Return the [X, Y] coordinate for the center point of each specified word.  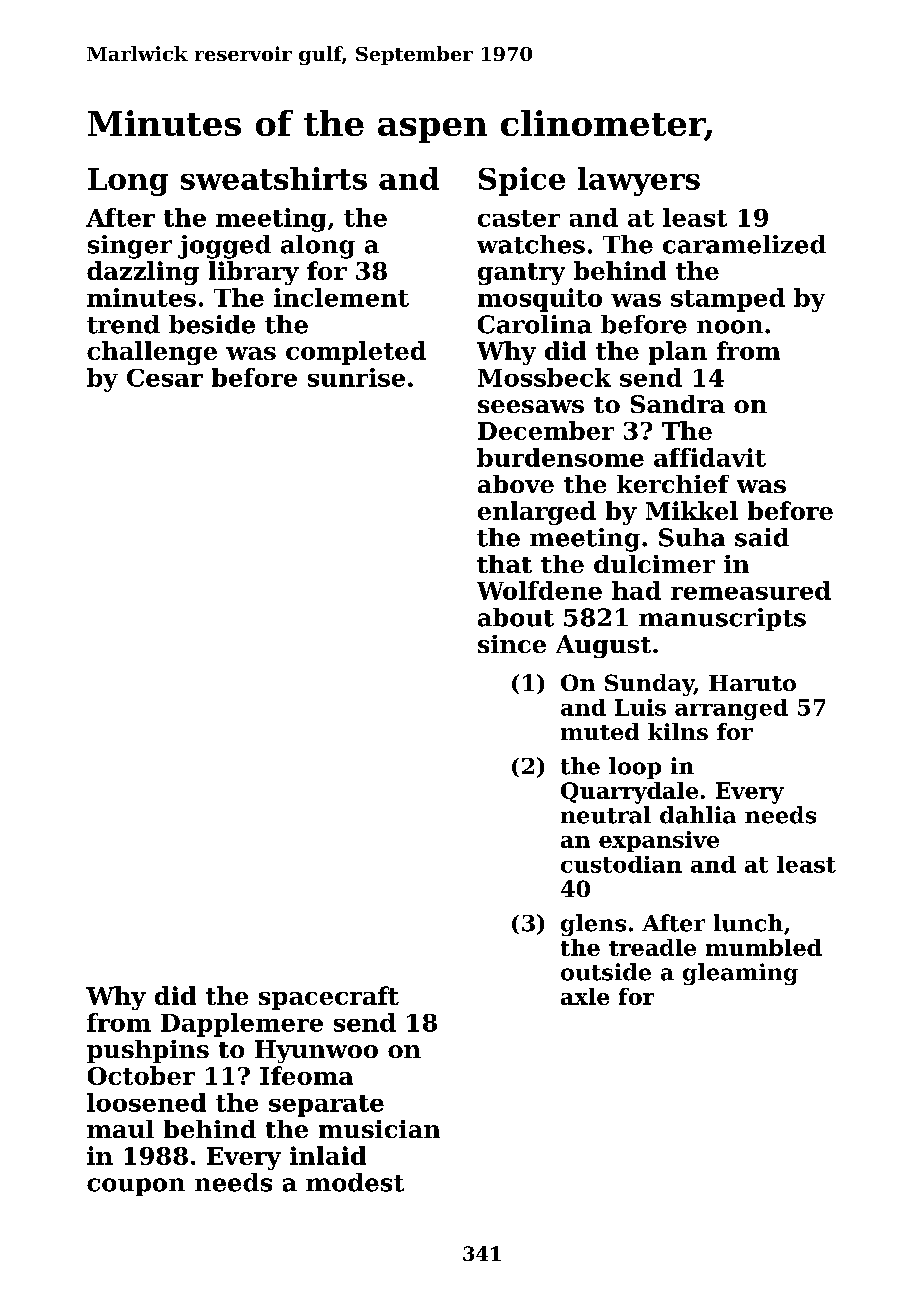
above [516, 484]
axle [585, 996]
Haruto [752, 683]
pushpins [148, 1051]
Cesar [165, 378]
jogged [224, 247]
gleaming [740, 974]
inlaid [328, 1155]
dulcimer [654, 564]
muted [600, 731]
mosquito [540, 300]
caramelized [744, 244]
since [512, 644]
